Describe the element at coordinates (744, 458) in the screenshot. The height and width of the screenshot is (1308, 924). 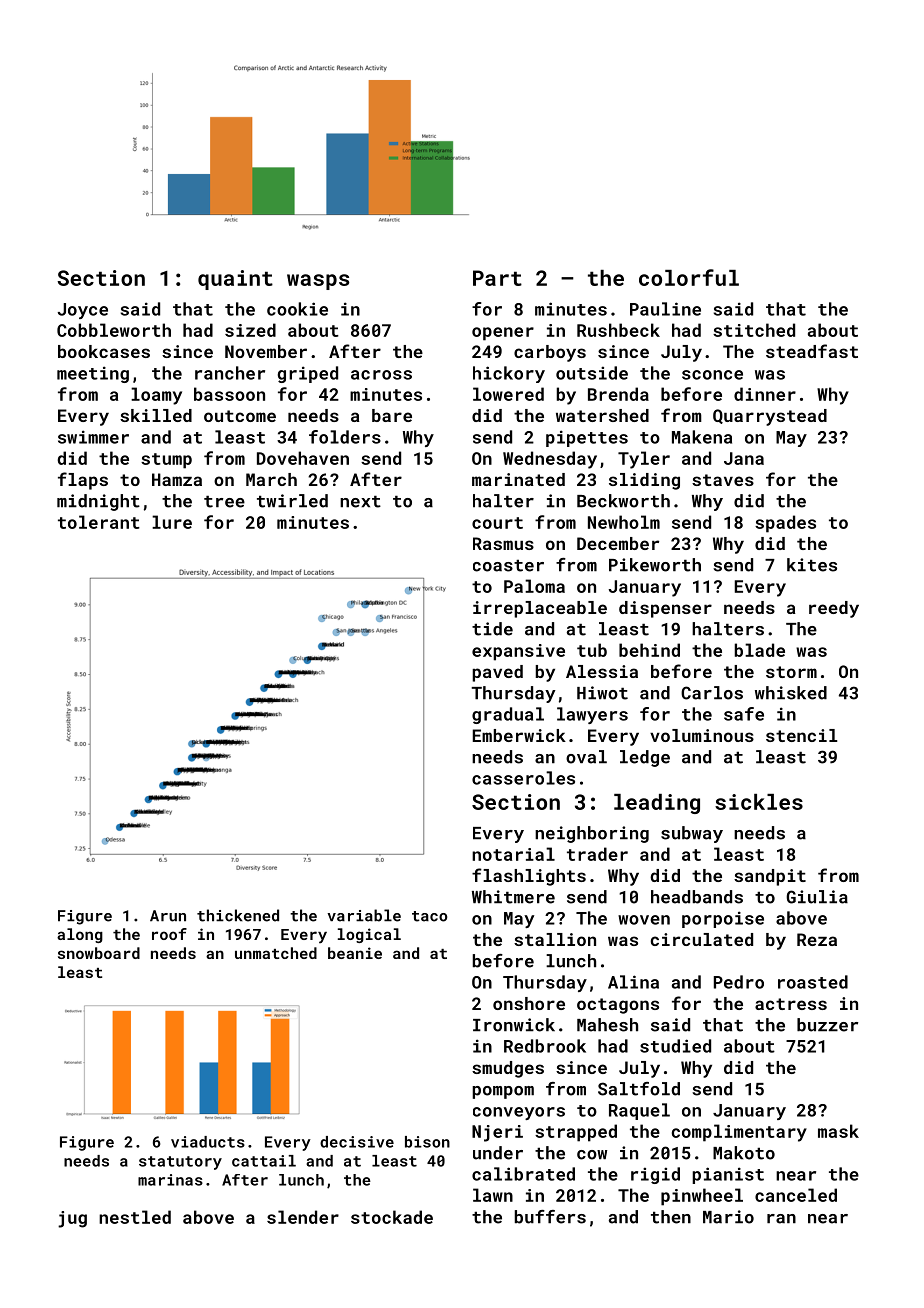
I see `Jana` at that location.
